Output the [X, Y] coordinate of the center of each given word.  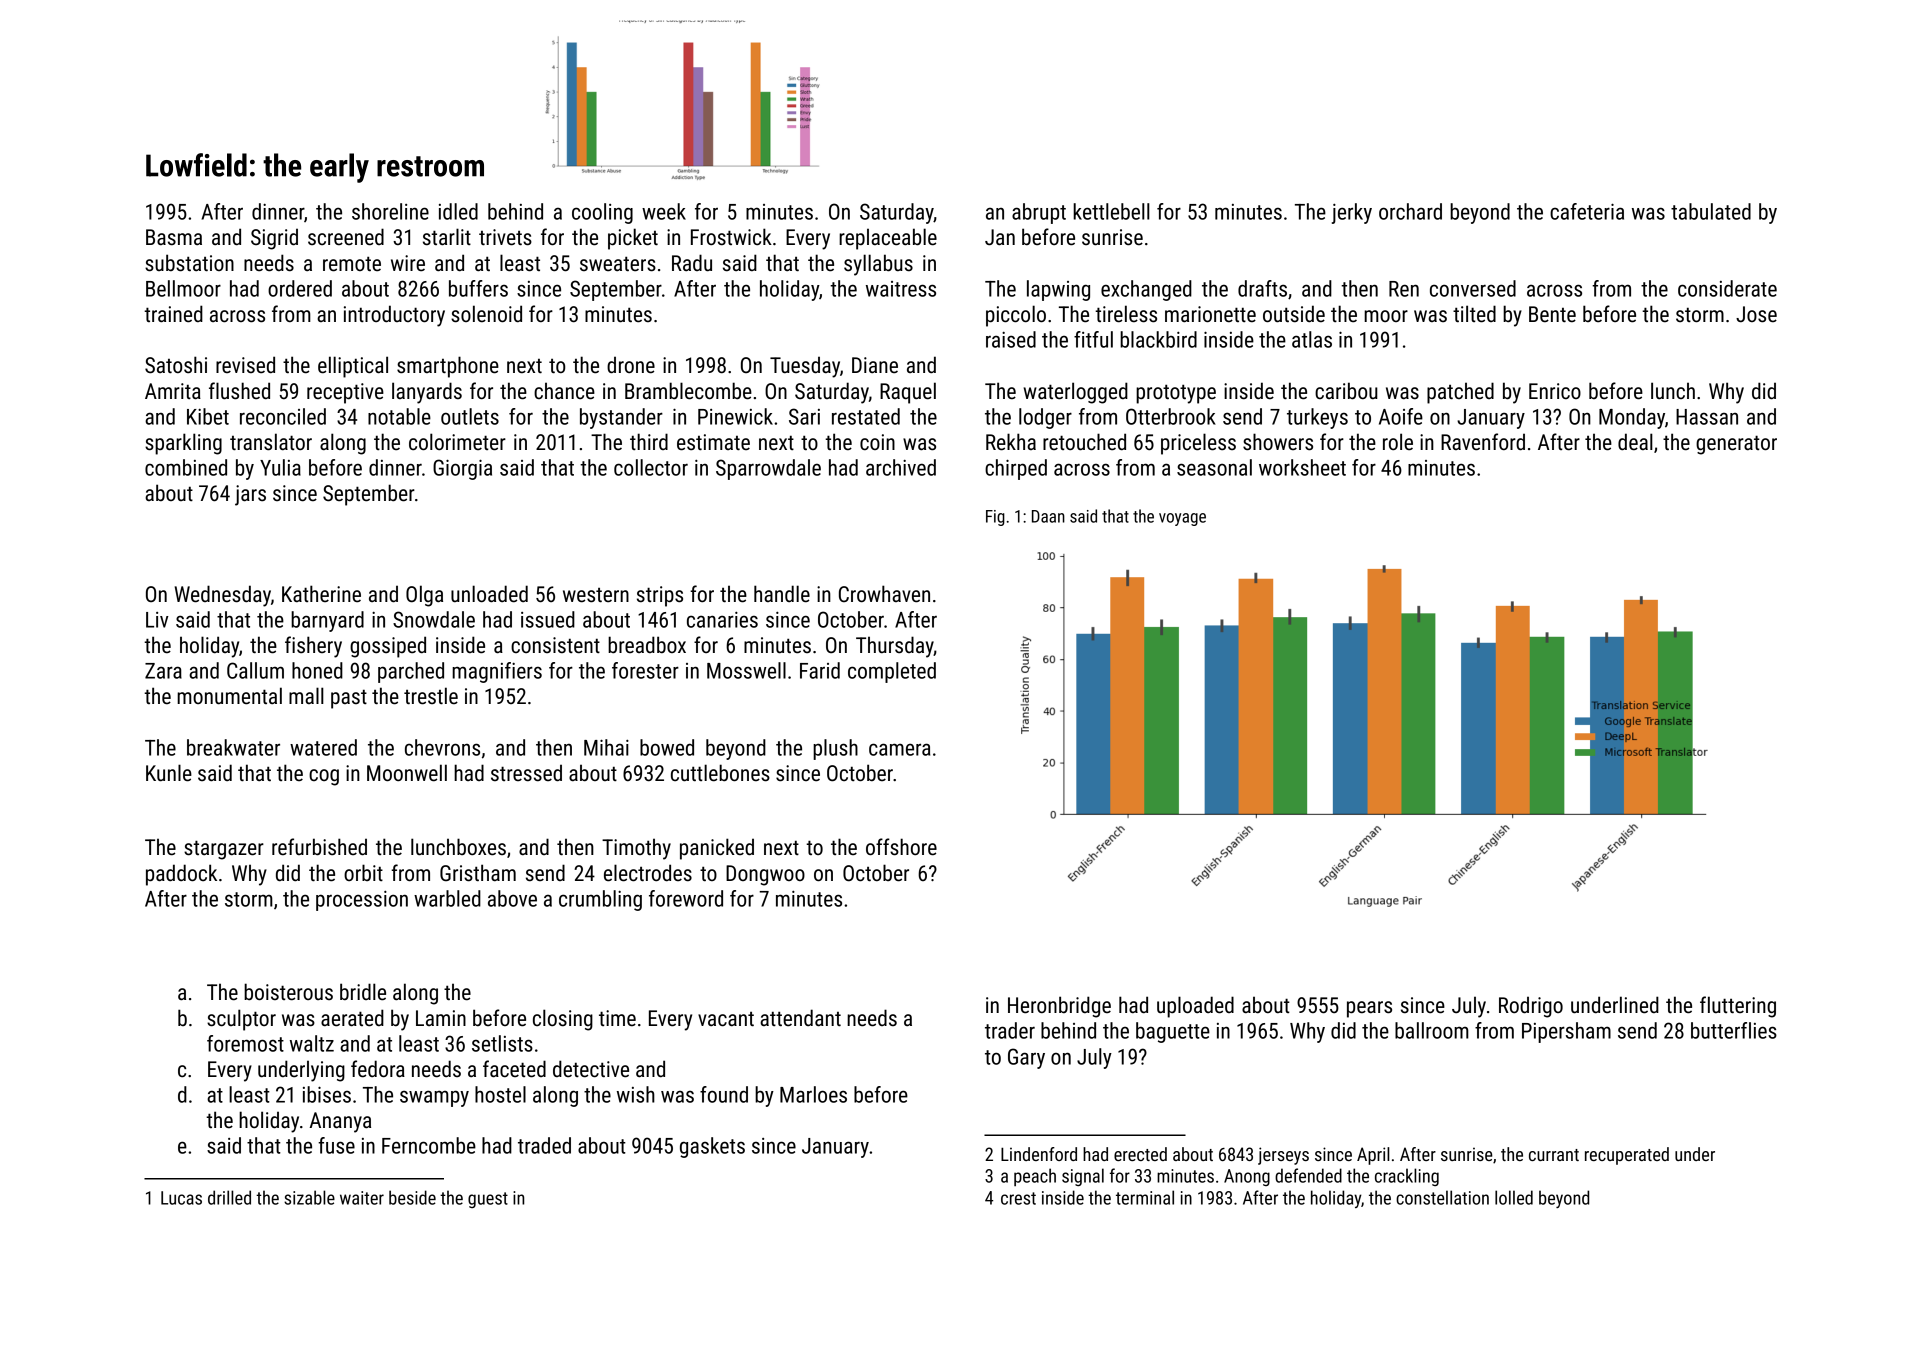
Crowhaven [884, 594]
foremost [245, 1043]
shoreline [390, 211]
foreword [686, 898]
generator [1736, 445]
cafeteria [1587, 211]
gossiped [388, 647]
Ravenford [1483, 442]
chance [564, 391]
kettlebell [1111, 211]
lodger [1045, 418]
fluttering [1738, 1007]
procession [362, 901]
